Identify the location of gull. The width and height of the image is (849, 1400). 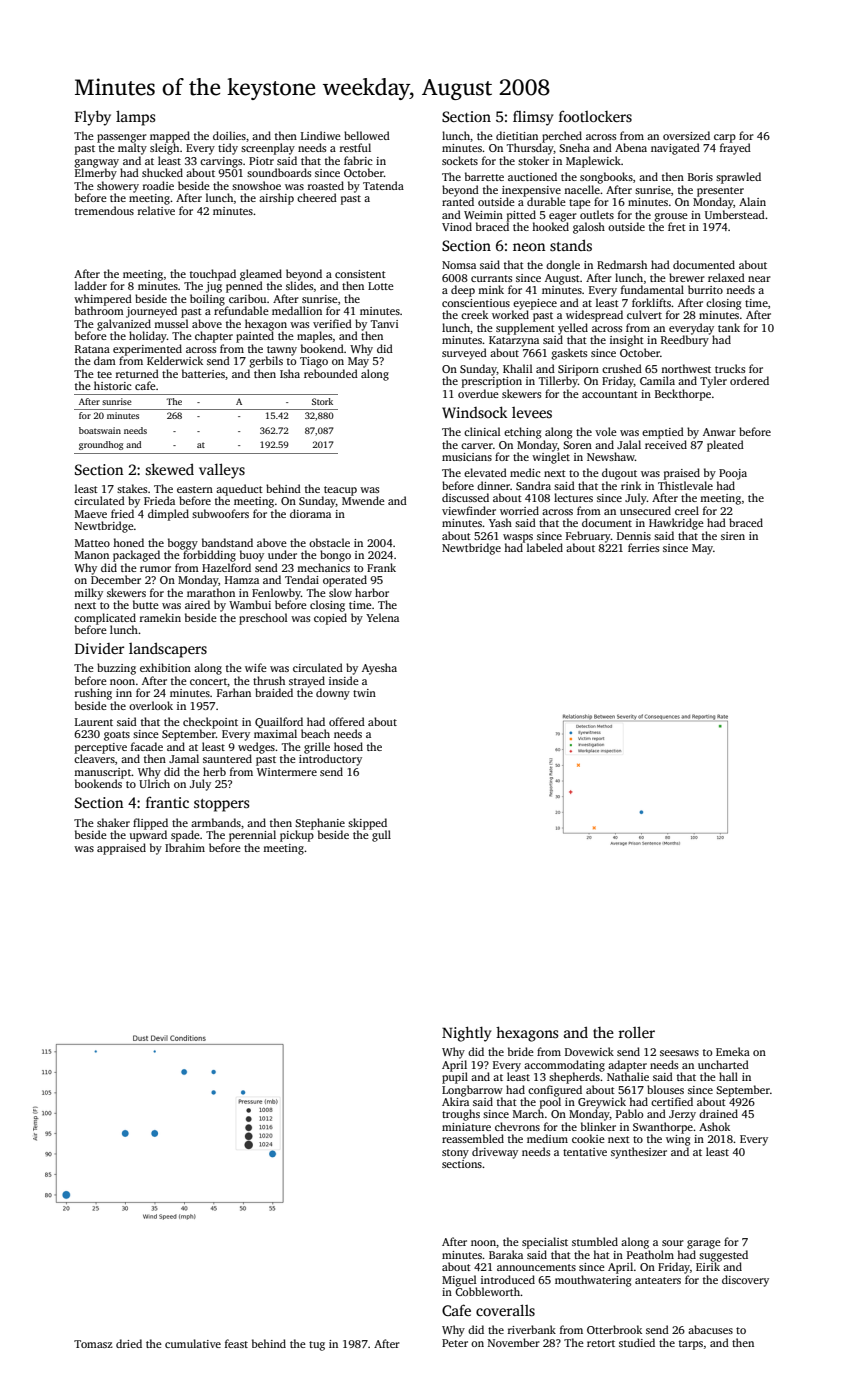
(381, 836).
